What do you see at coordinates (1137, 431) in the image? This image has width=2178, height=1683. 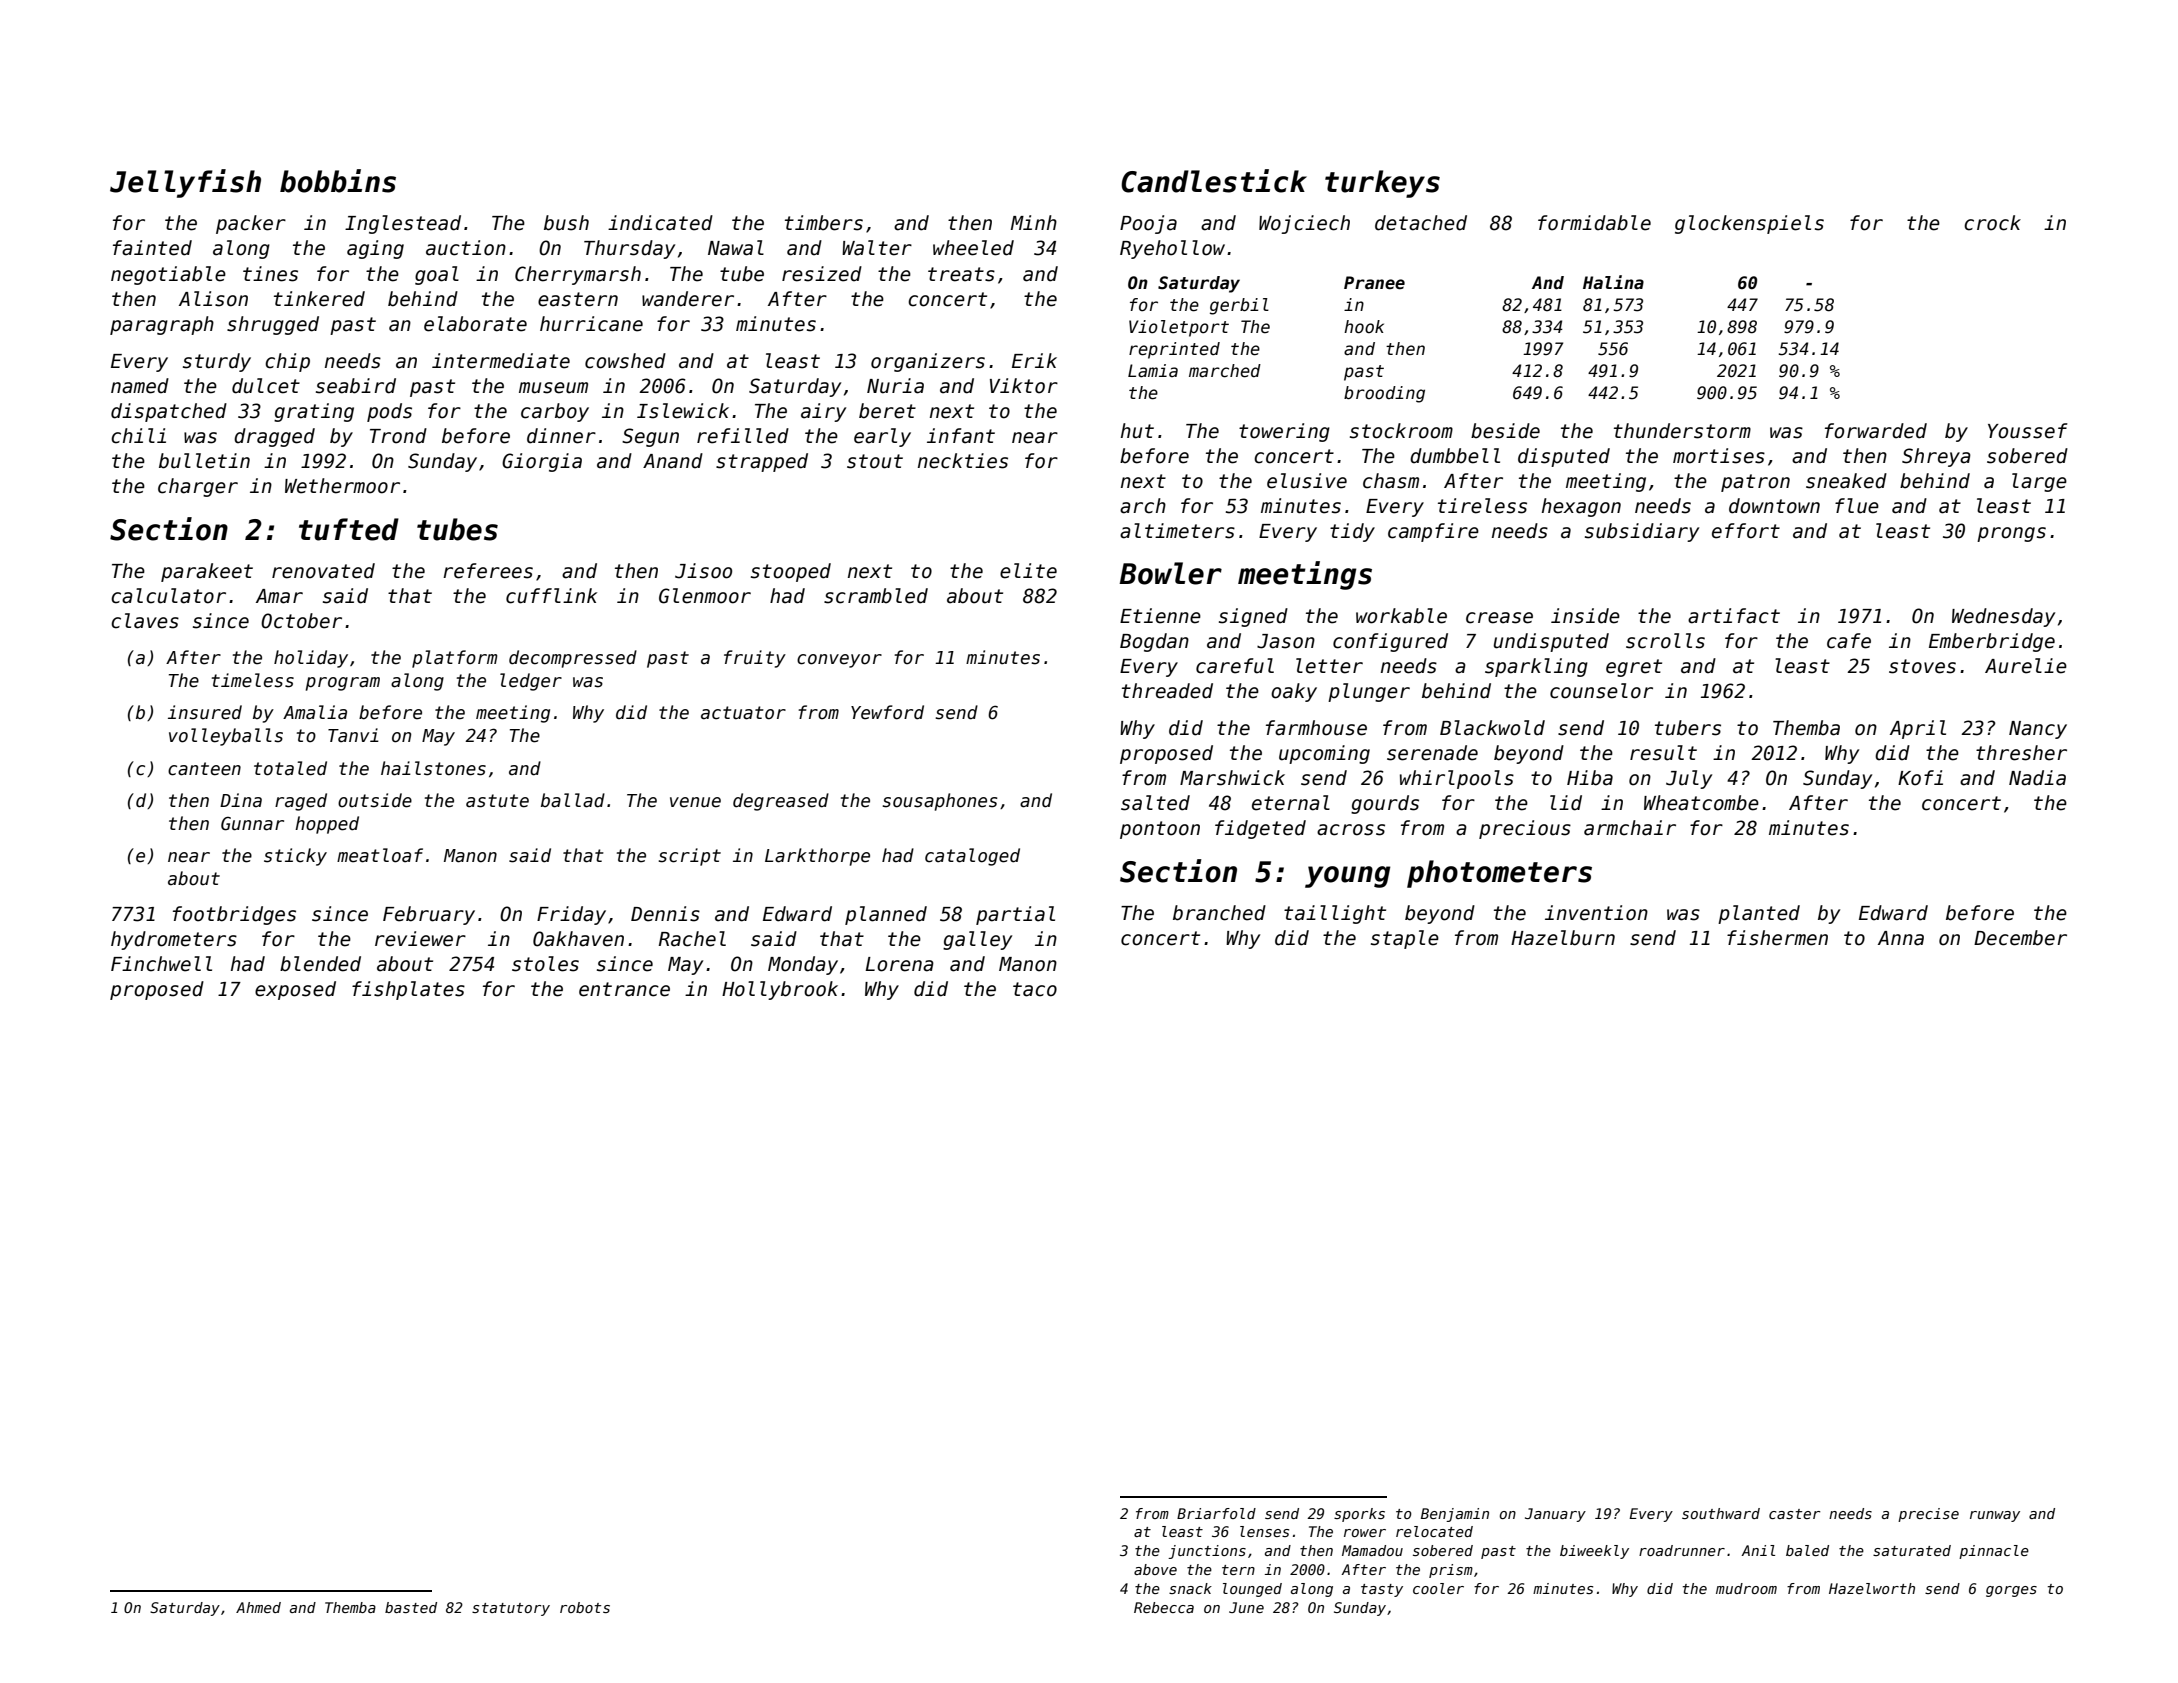 I see `hut` at bounding box center [1137, 431].
